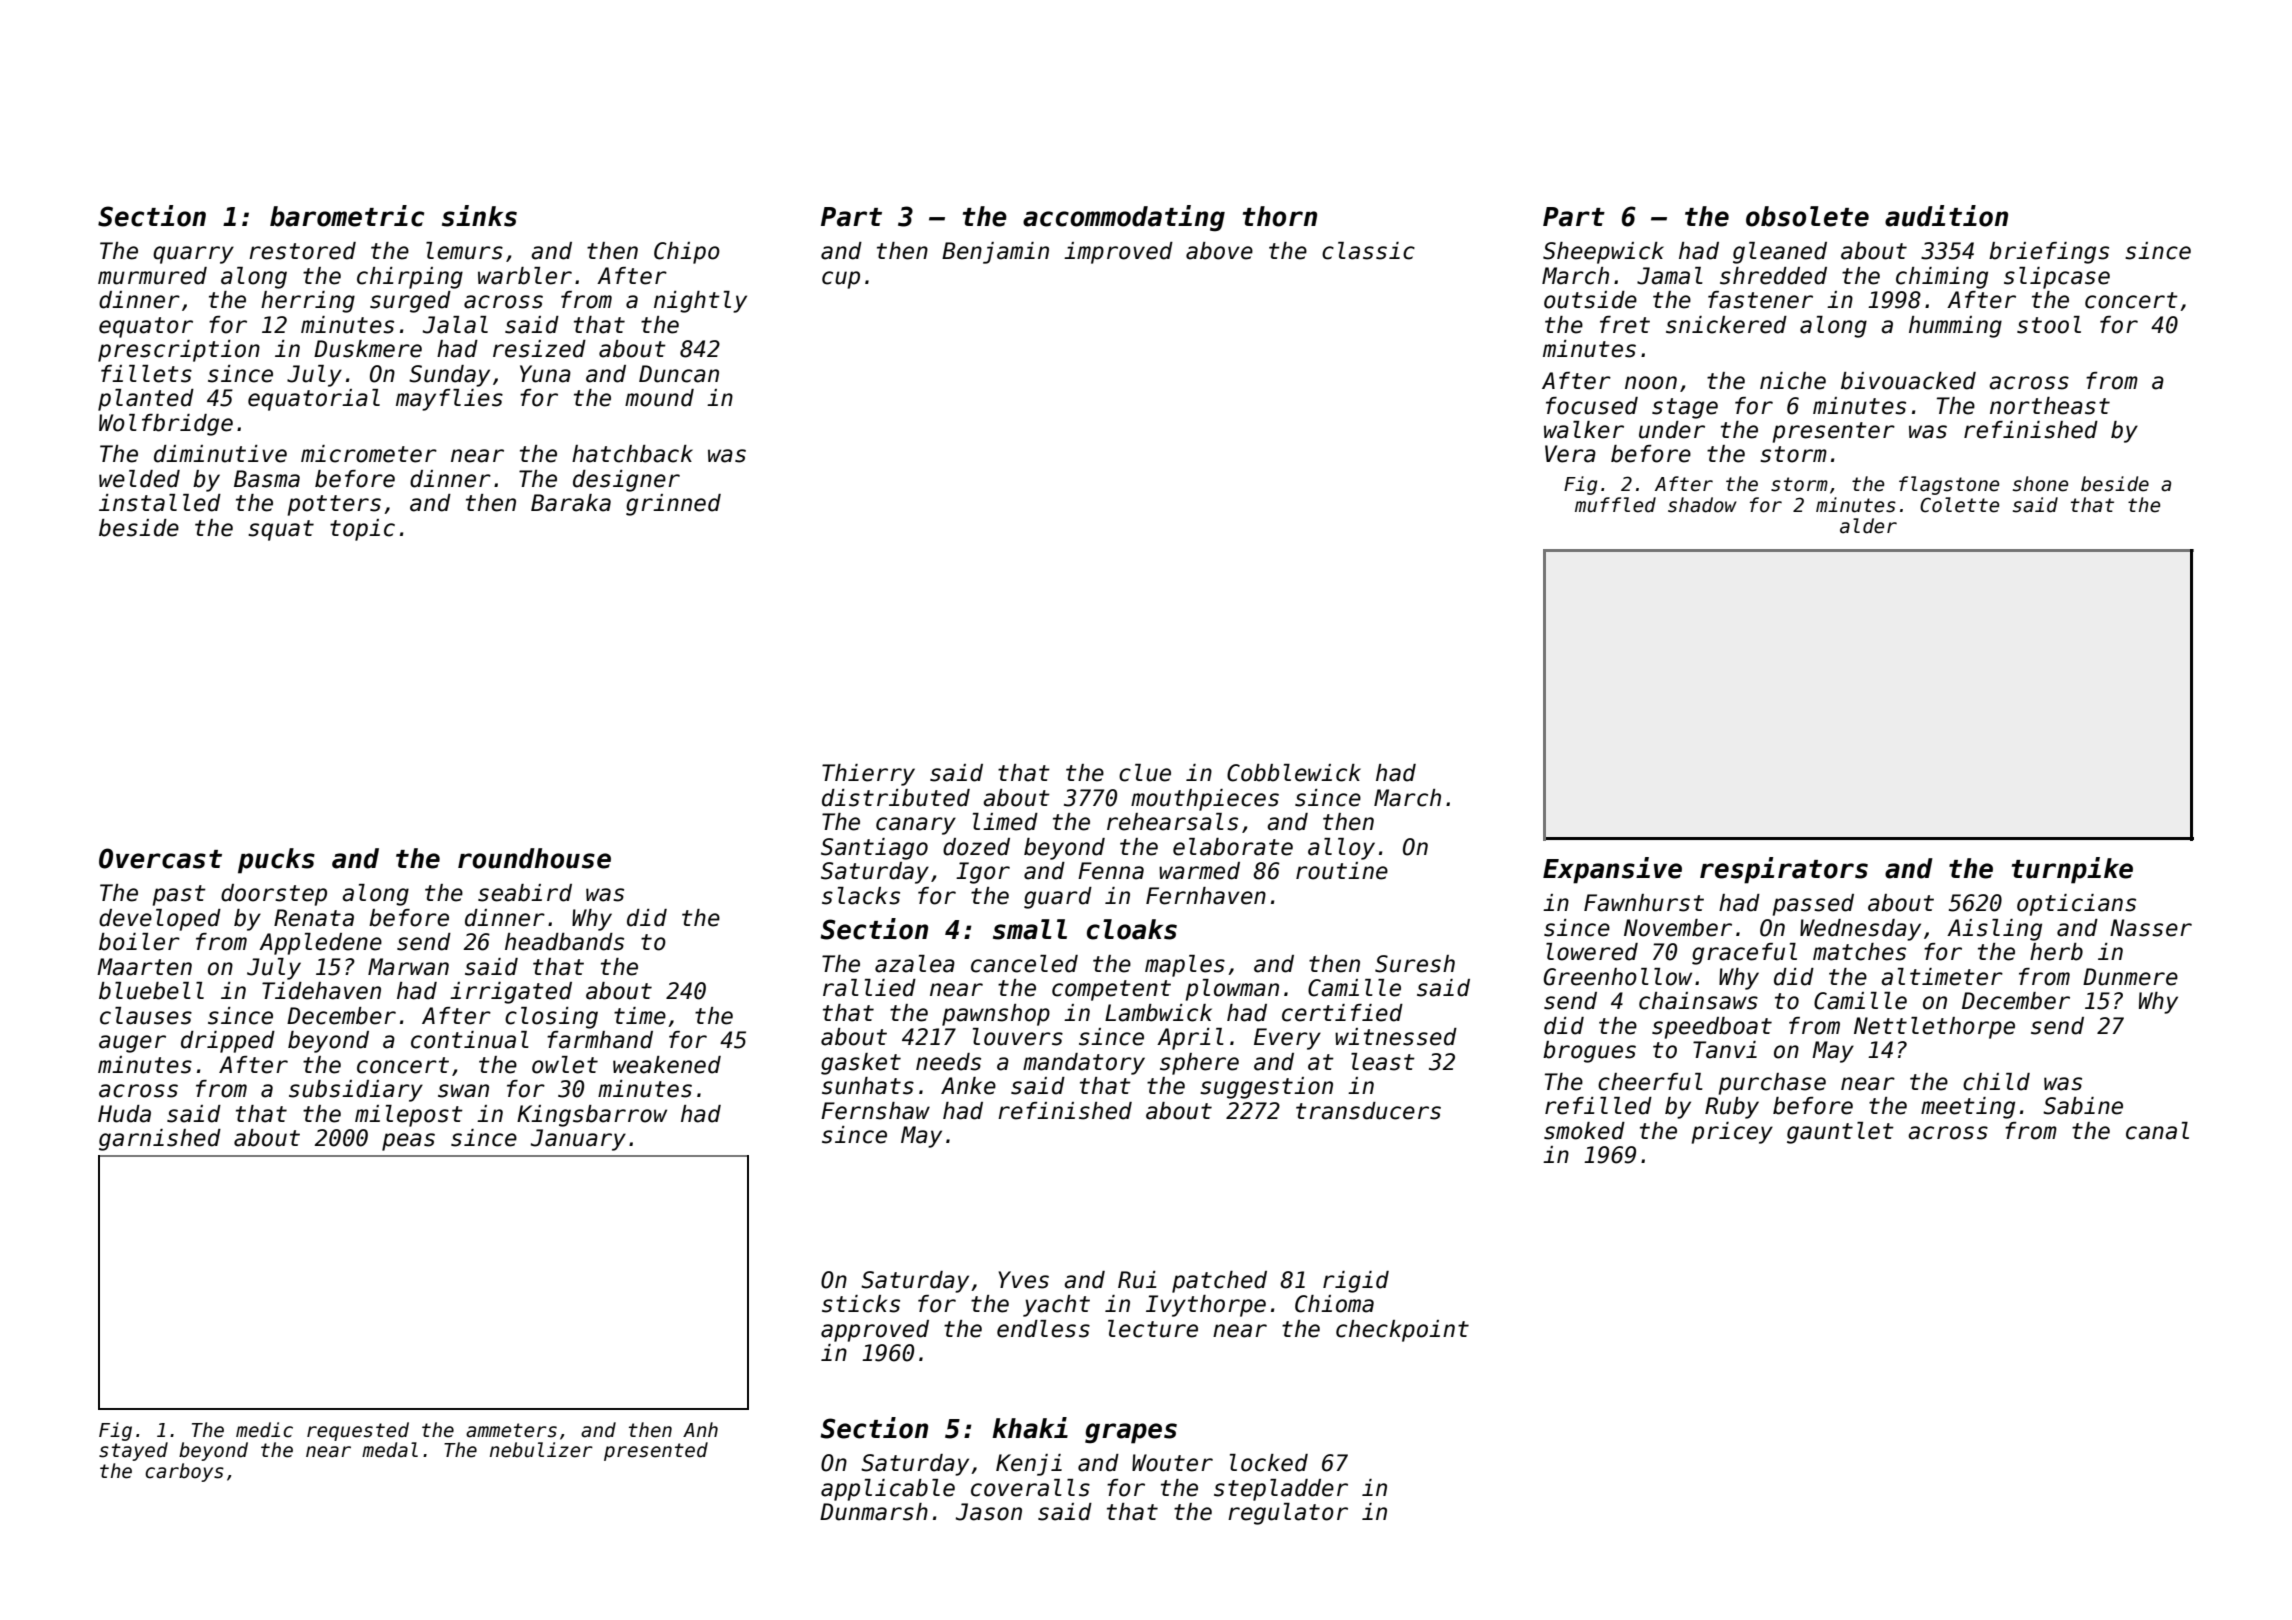  I want to click on mound, so click(659, 398).
